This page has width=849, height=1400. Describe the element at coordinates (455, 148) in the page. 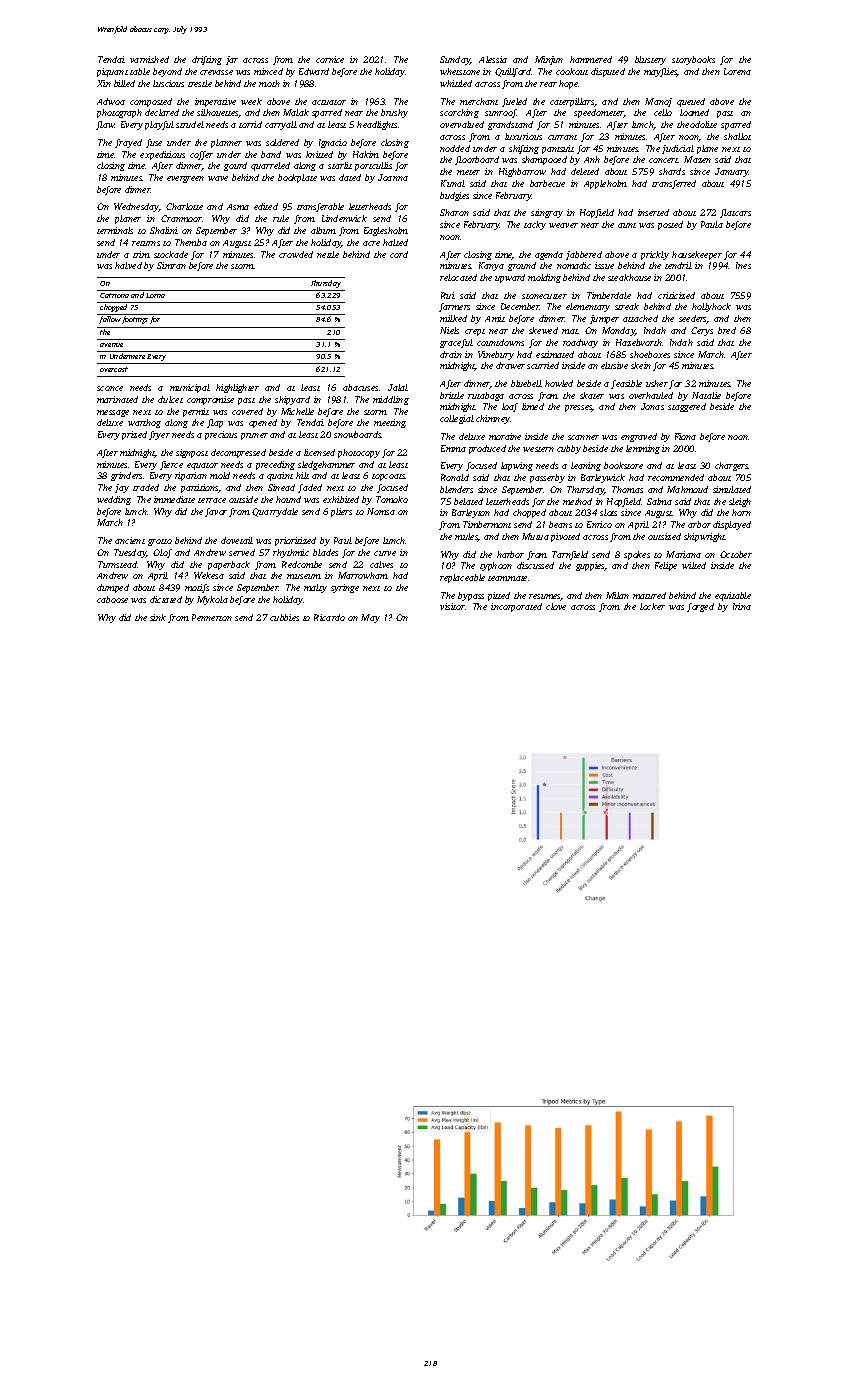

I see `nodded` at that location.
